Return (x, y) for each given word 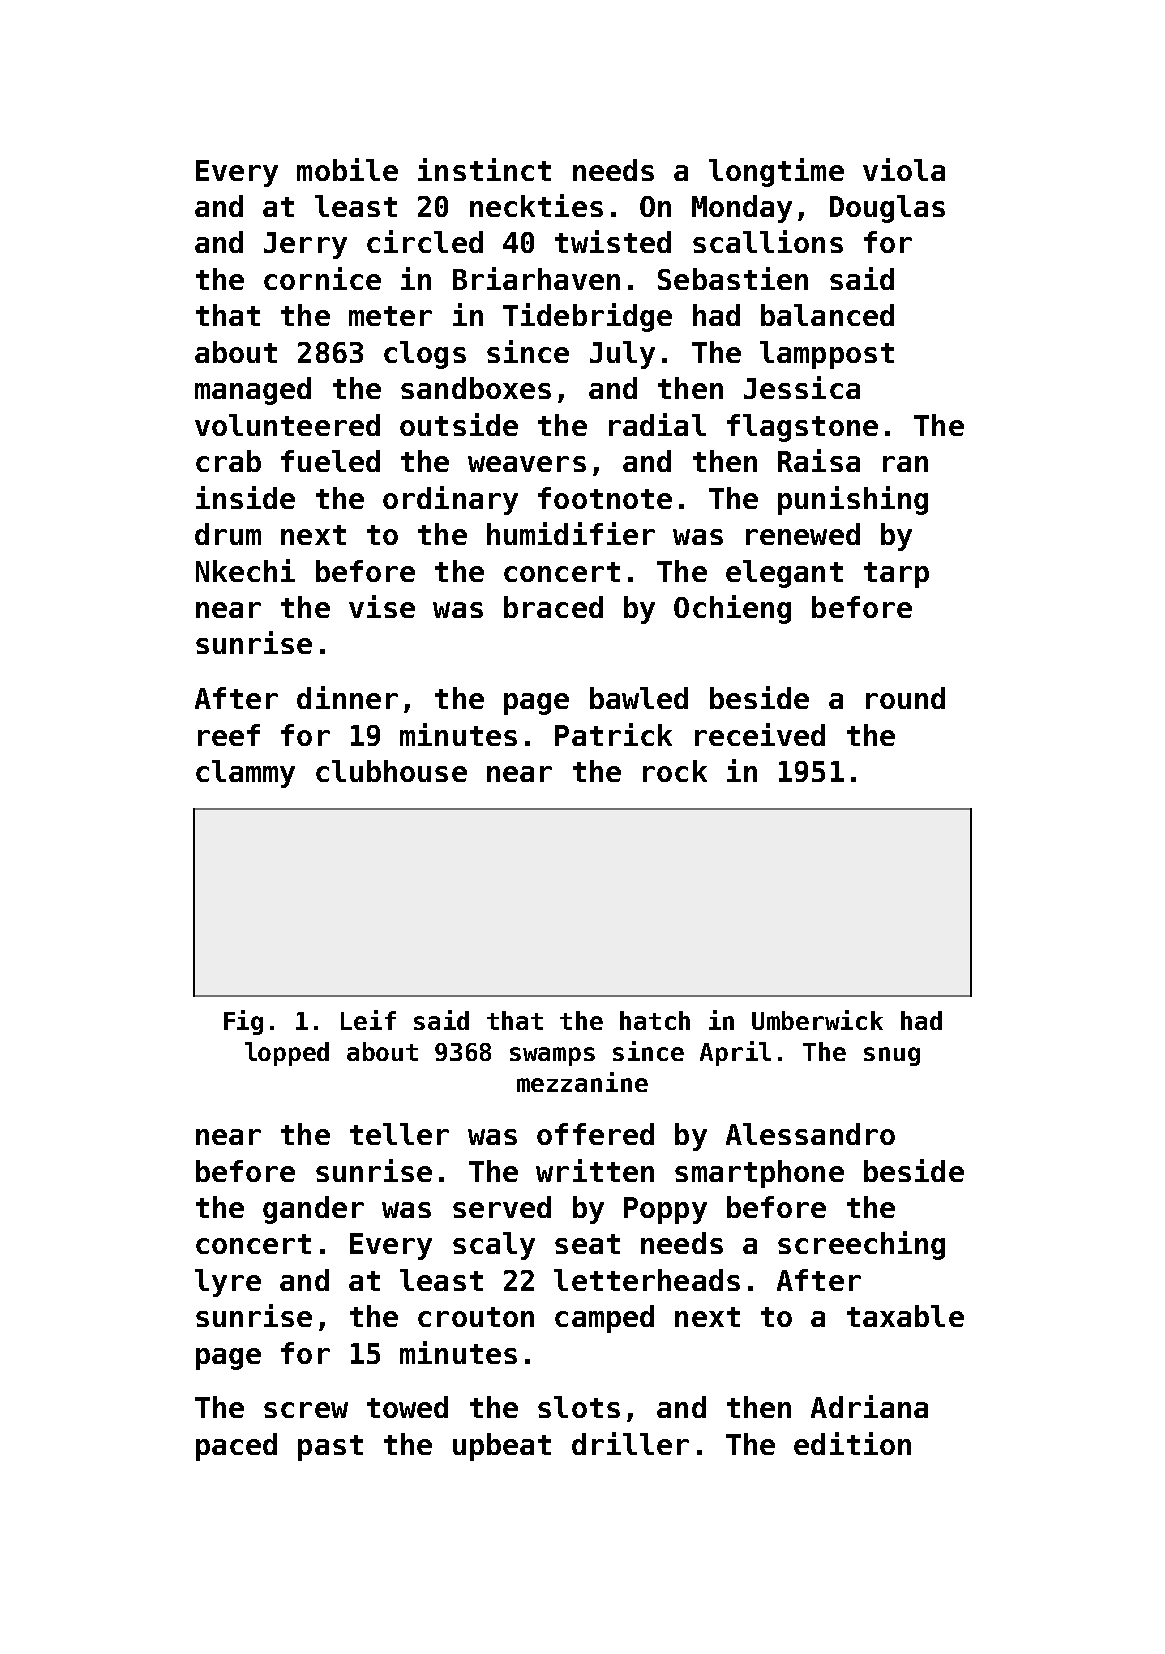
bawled (639, 698)
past (330, 1448)
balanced (827, 315)
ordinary (450, 500)
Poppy (665, 1210)
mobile (347, 169)
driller (630, 1443)
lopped (287, 1054)
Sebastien (733, 278)
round (905, 698)
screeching (861, 1245)
